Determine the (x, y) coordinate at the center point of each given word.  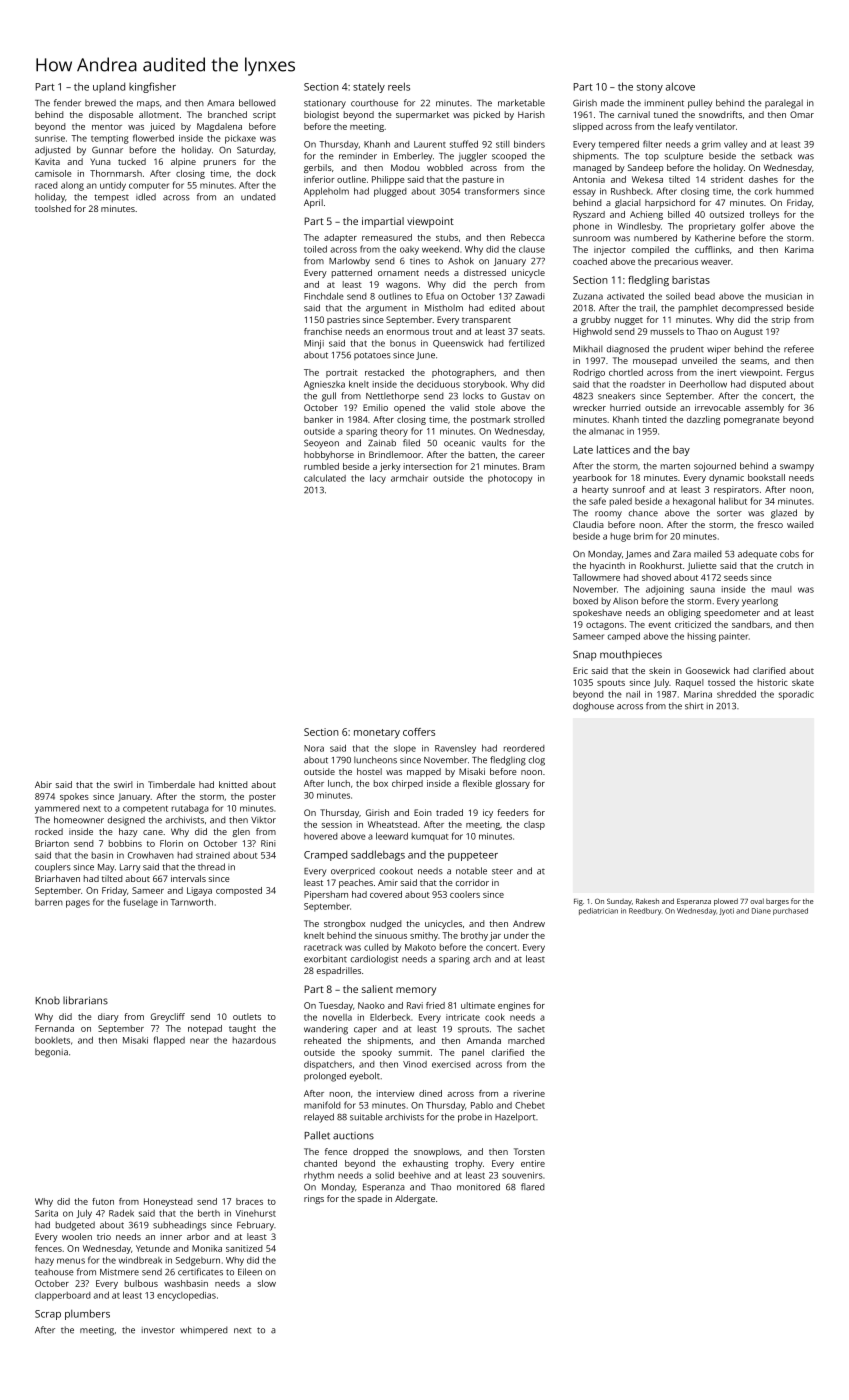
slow (267, 1283)
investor (158, 1330)
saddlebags (378, 855)
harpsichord (670, 203)
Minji (314, 344)
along (72, 186)
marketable (521, 103)
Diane (761, 911)
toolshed (53, 208)
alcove (680, 86)
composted (239, 891)
